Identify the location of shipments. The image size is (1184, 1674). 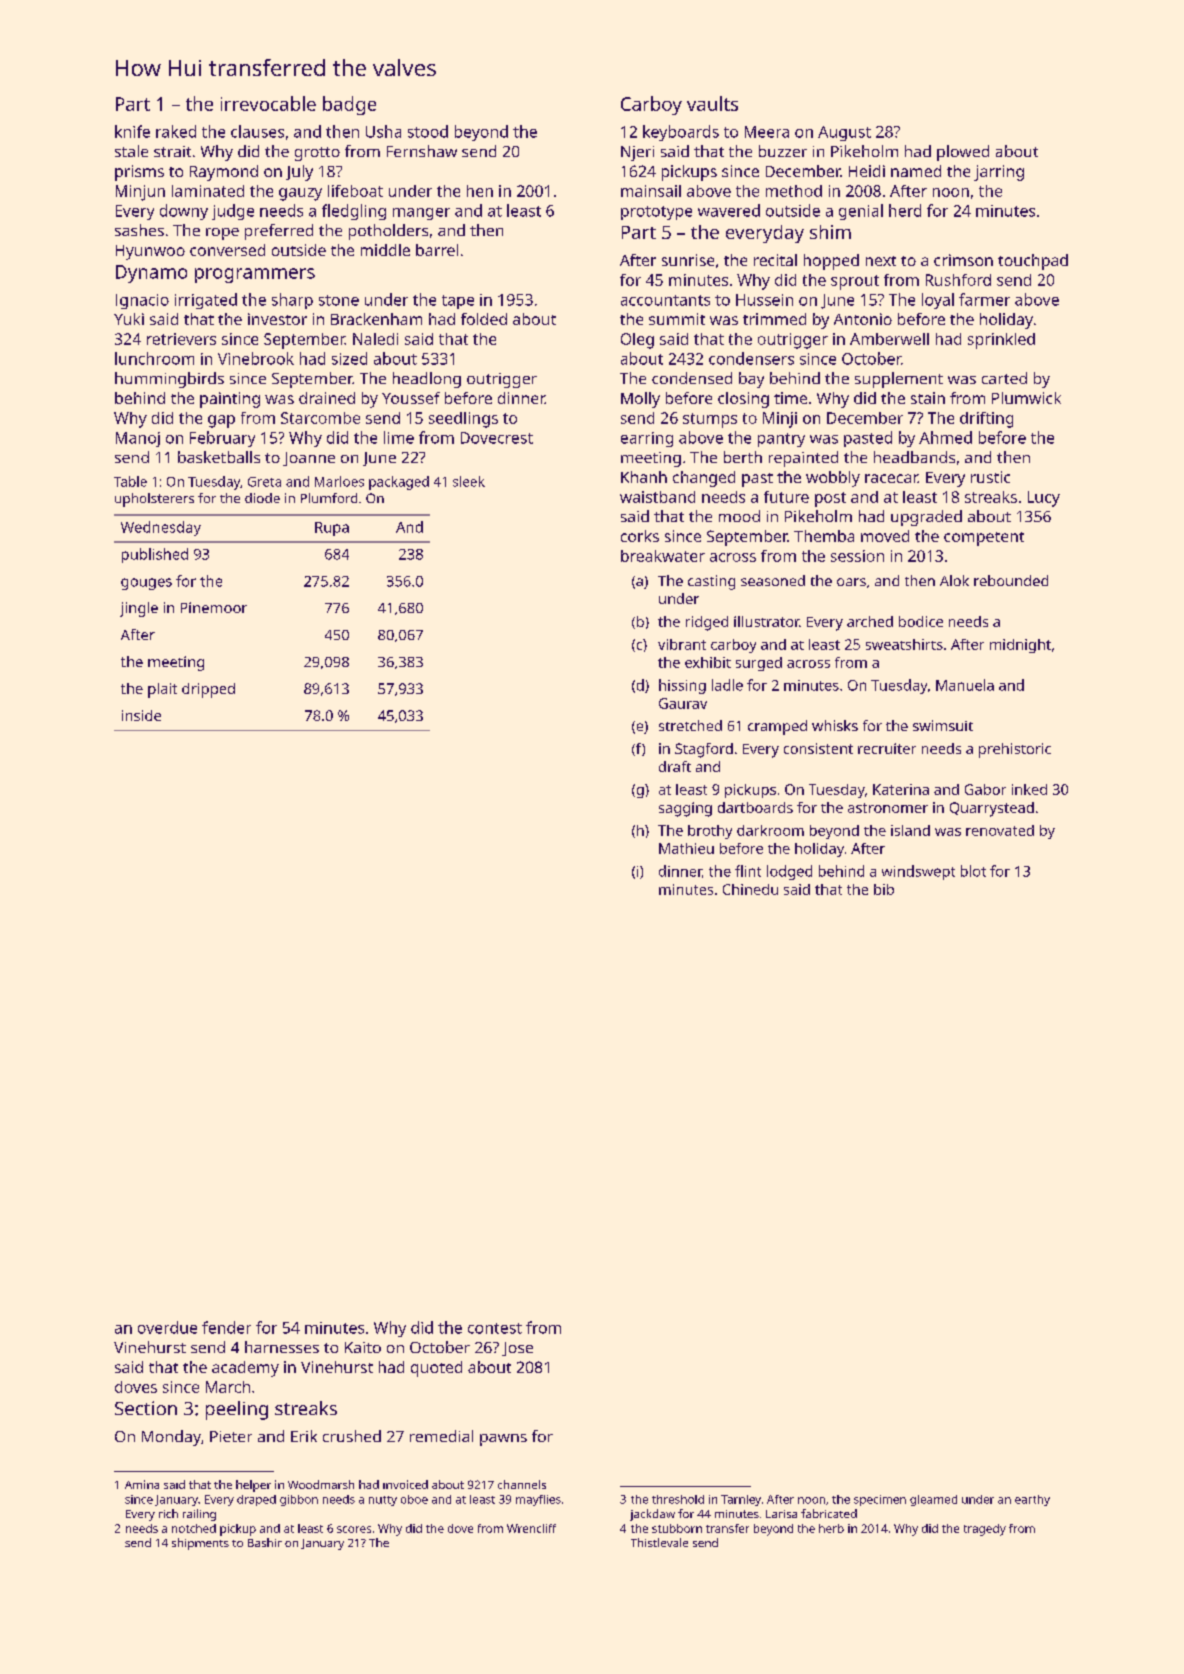
(200, 1544).
